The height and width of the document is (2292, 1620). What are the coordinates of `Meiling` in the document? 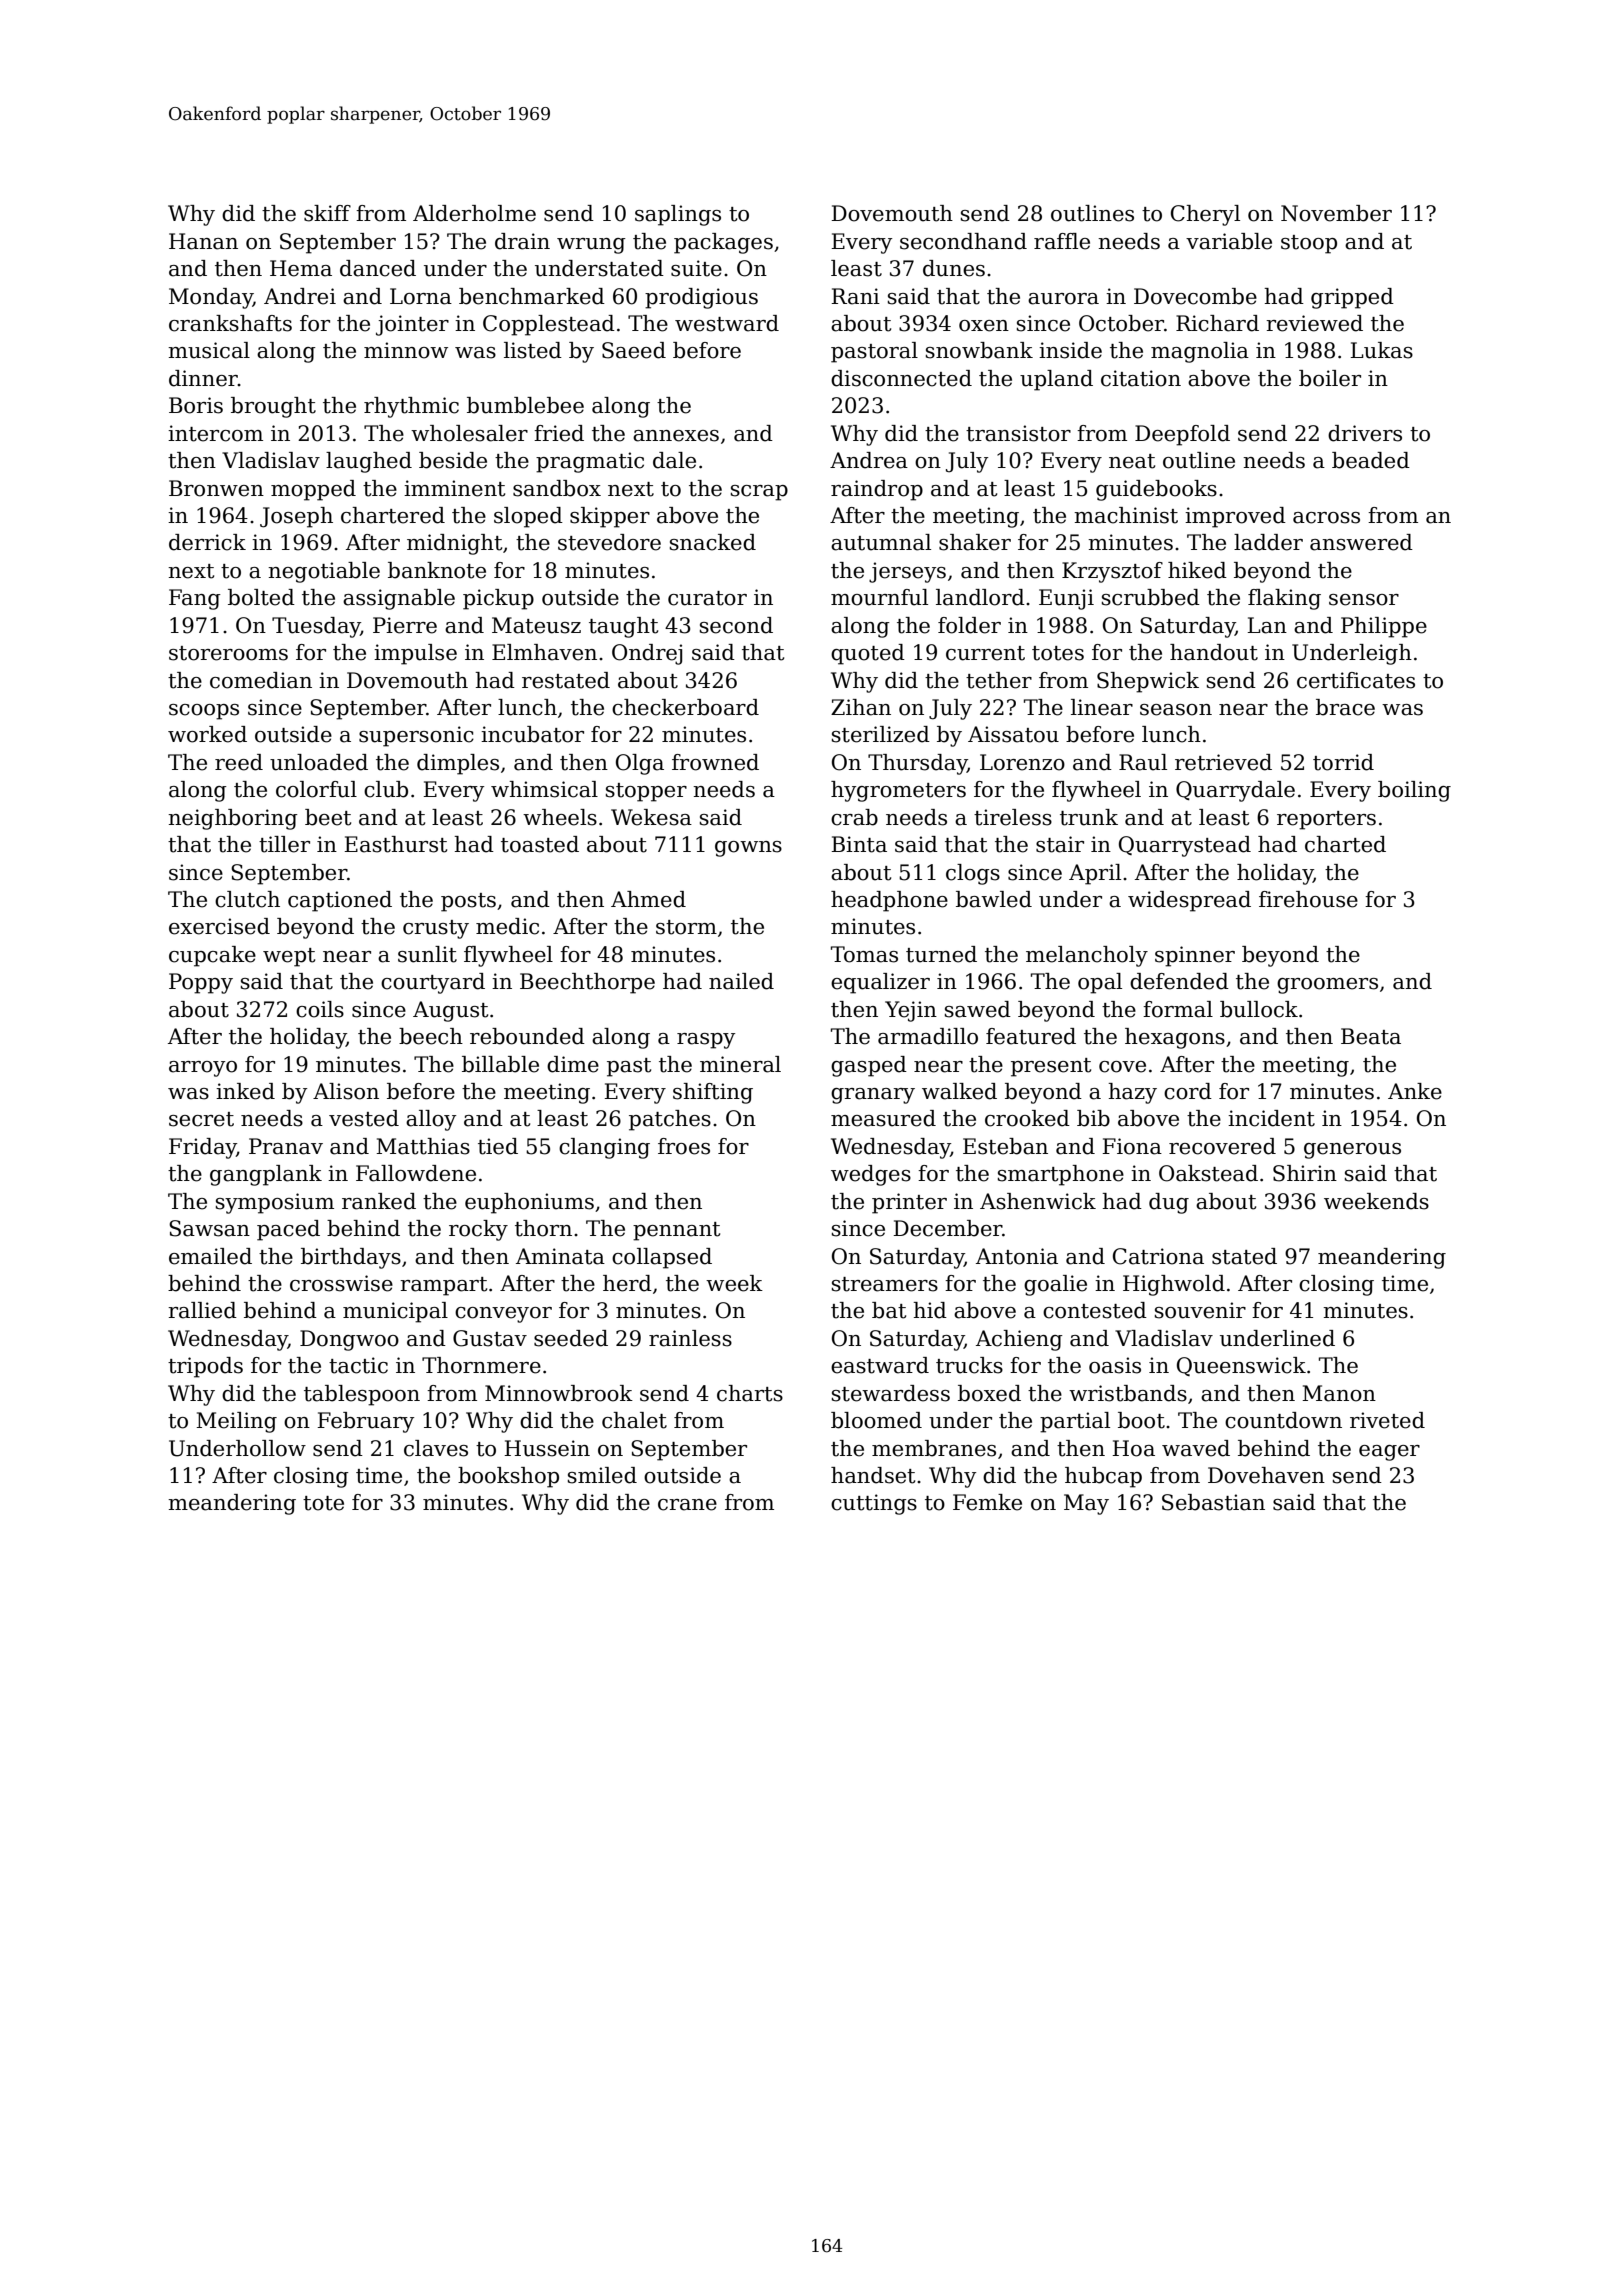 It's located at (236, 1422).
